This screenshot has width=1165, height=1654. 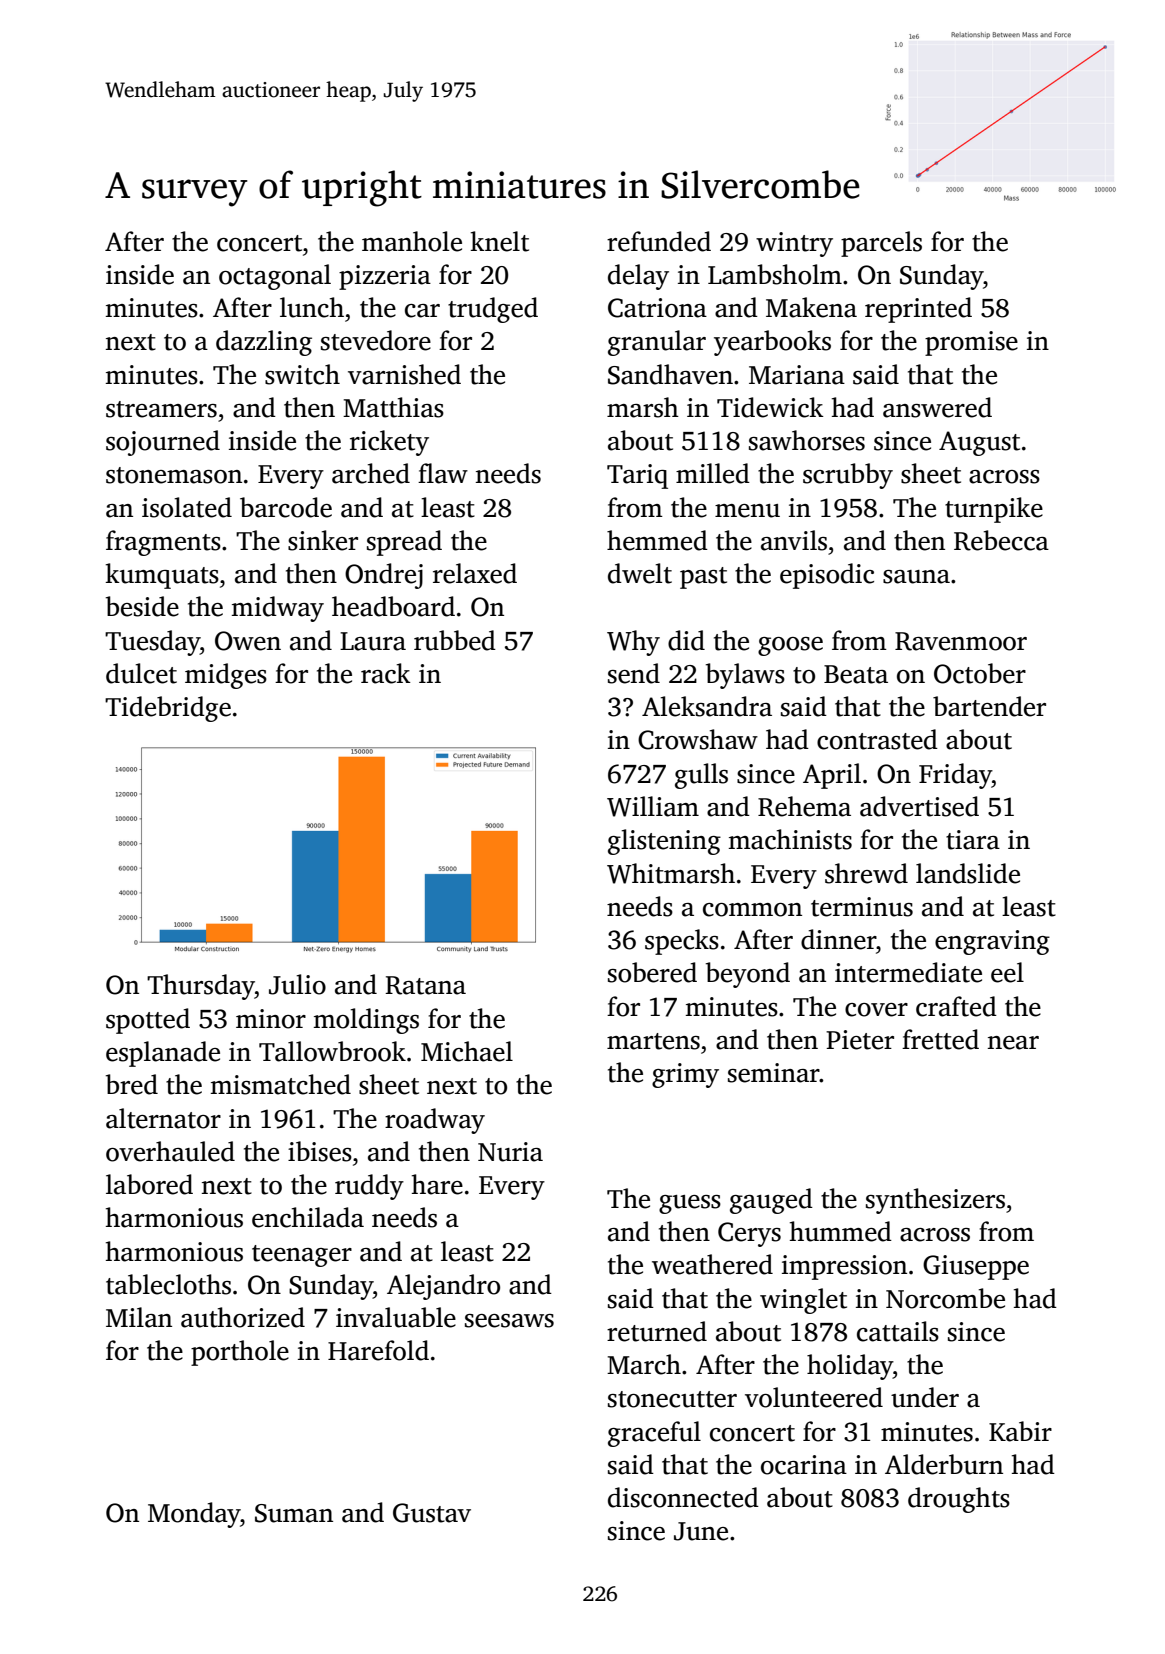 I want to click on overhauled, so click(x=170, y=1151).
